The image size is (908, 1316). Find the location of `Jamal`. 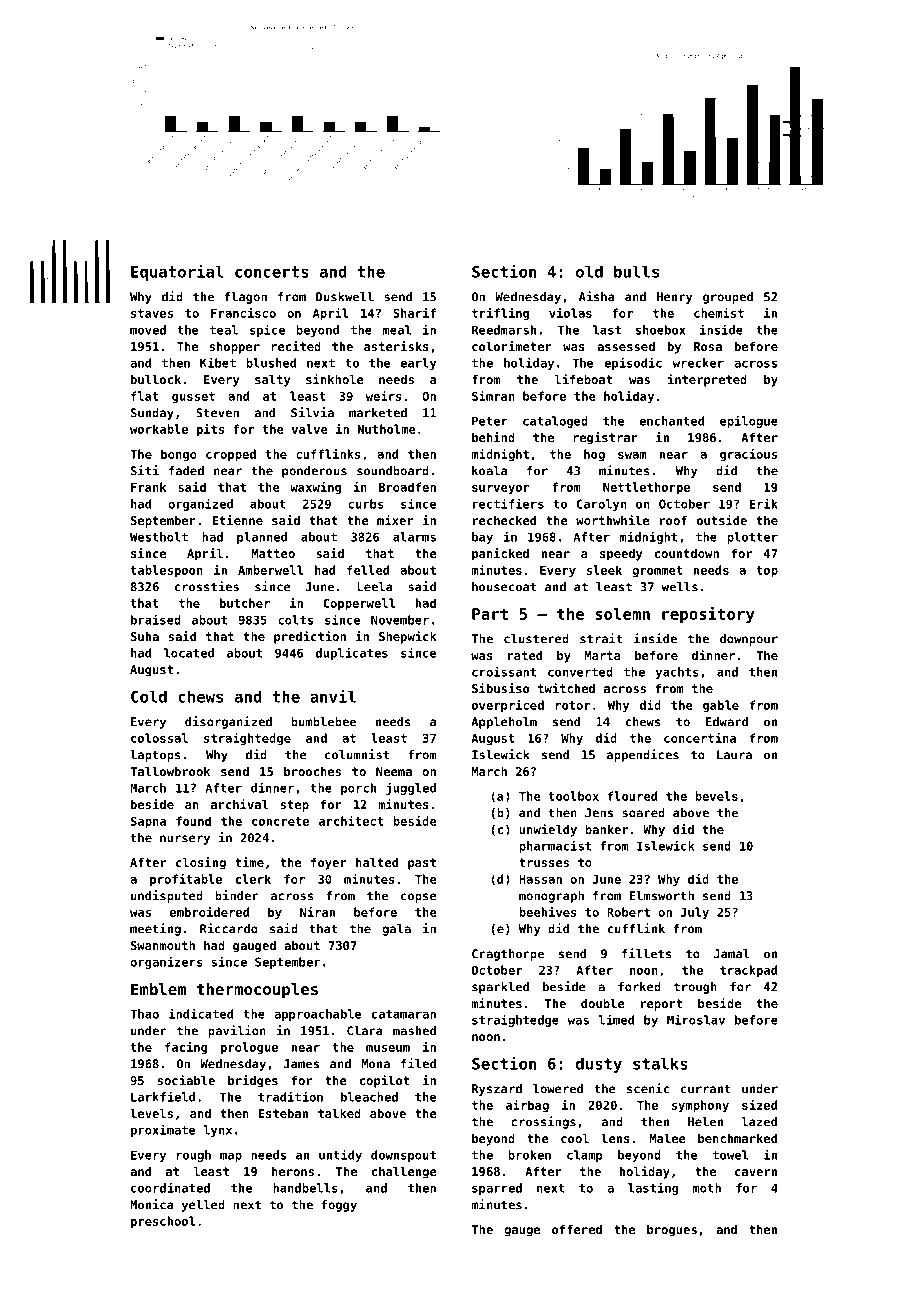

Jamal is located at coordinates (732, 954).
